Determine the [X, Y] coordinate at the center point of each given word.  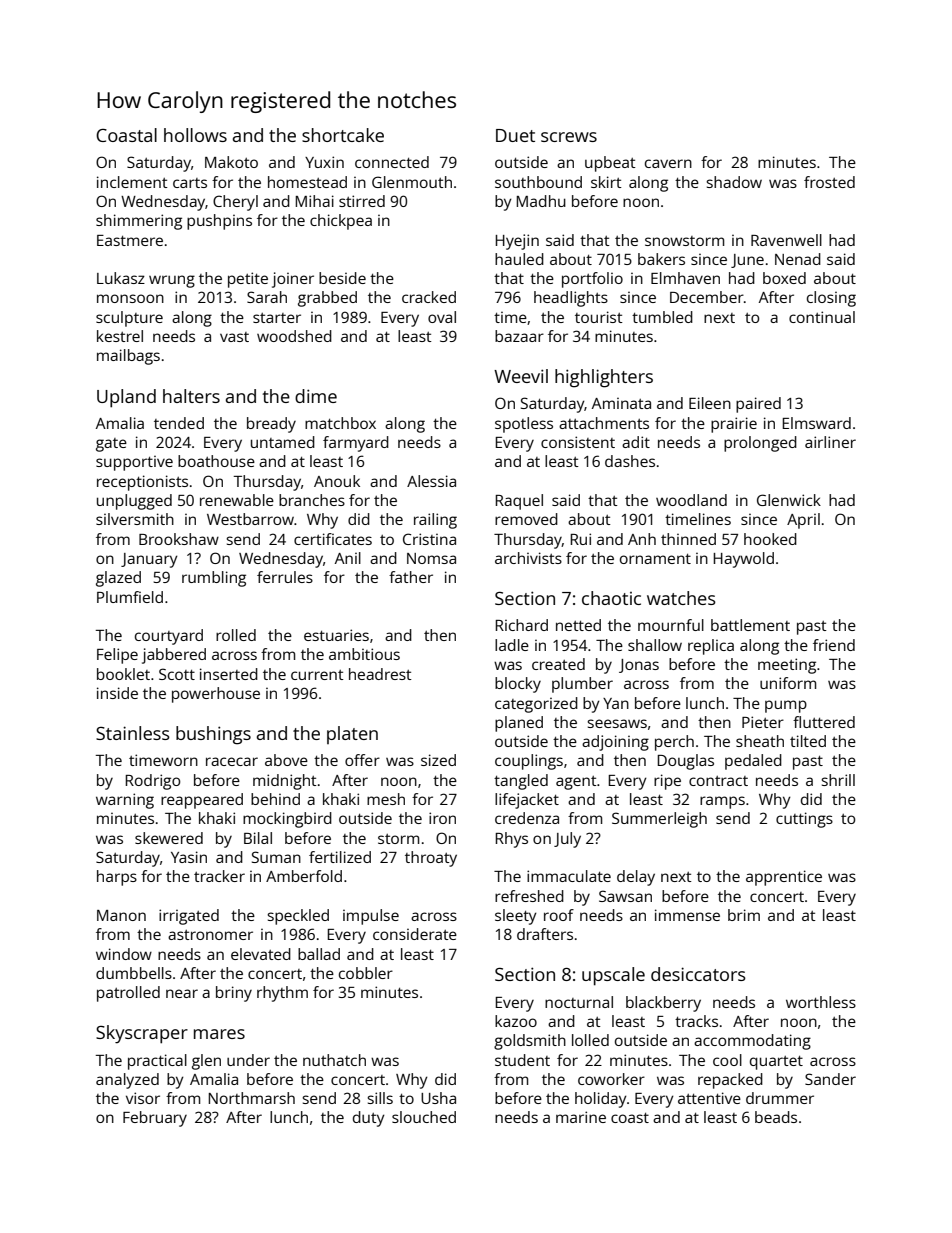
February [155, 1119]
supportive [134, 463]
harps [117, 878]
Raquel [519, 502]
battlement [750, 625]
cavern [668, 163]
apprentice [784, 878]
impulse [371, 917]
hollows [195, 135]
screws [569, 137]
